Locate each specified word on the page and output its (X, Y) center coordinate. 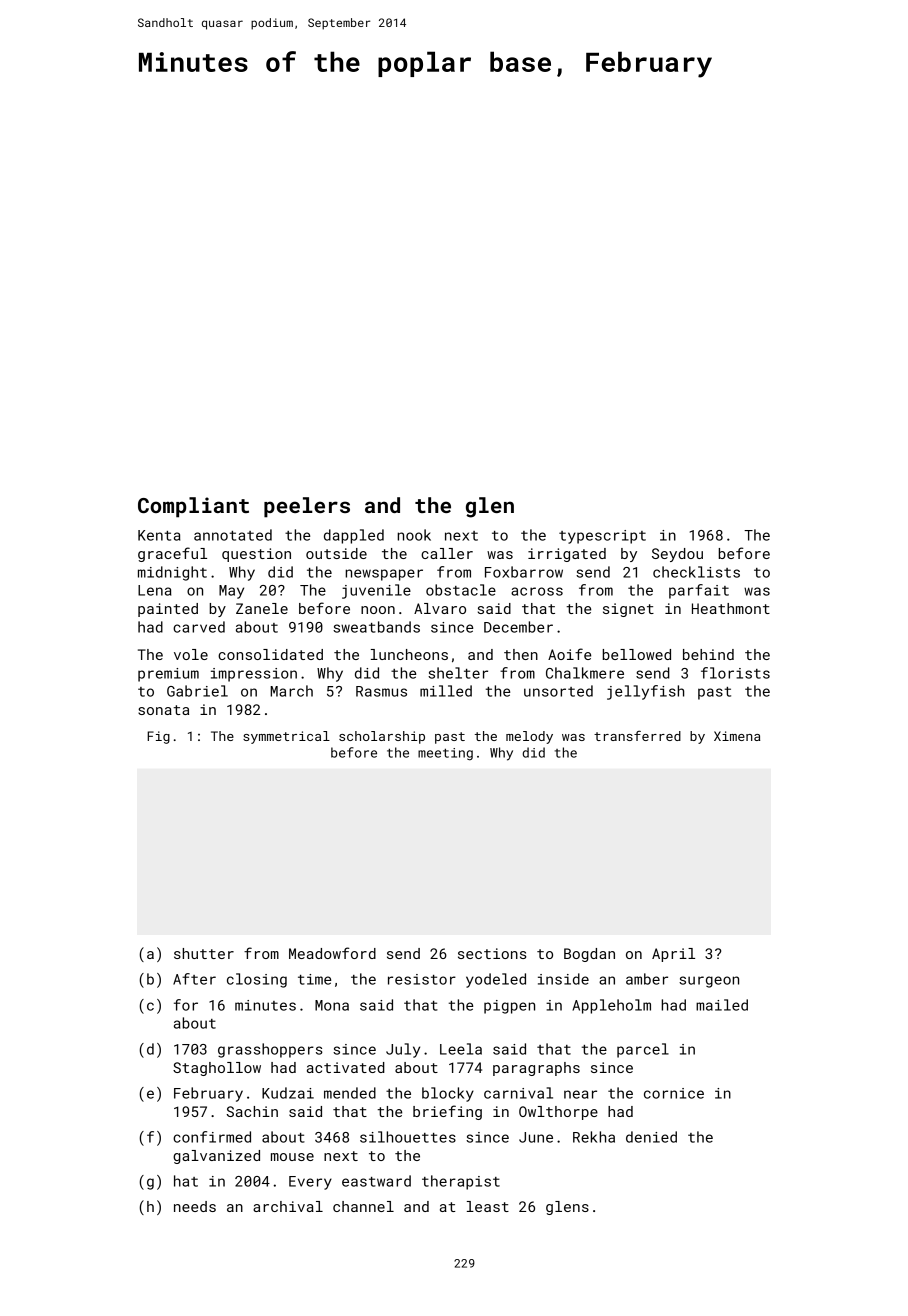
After (194, 979)
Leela (461, 1049)
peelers (307, 507)
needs (195, 1206)
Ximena (737, 736)
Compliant (193, 507)
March (291, 691)
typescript (602, 537)
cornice (674, 1093)
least (488, 1206)
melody (529, 737)
